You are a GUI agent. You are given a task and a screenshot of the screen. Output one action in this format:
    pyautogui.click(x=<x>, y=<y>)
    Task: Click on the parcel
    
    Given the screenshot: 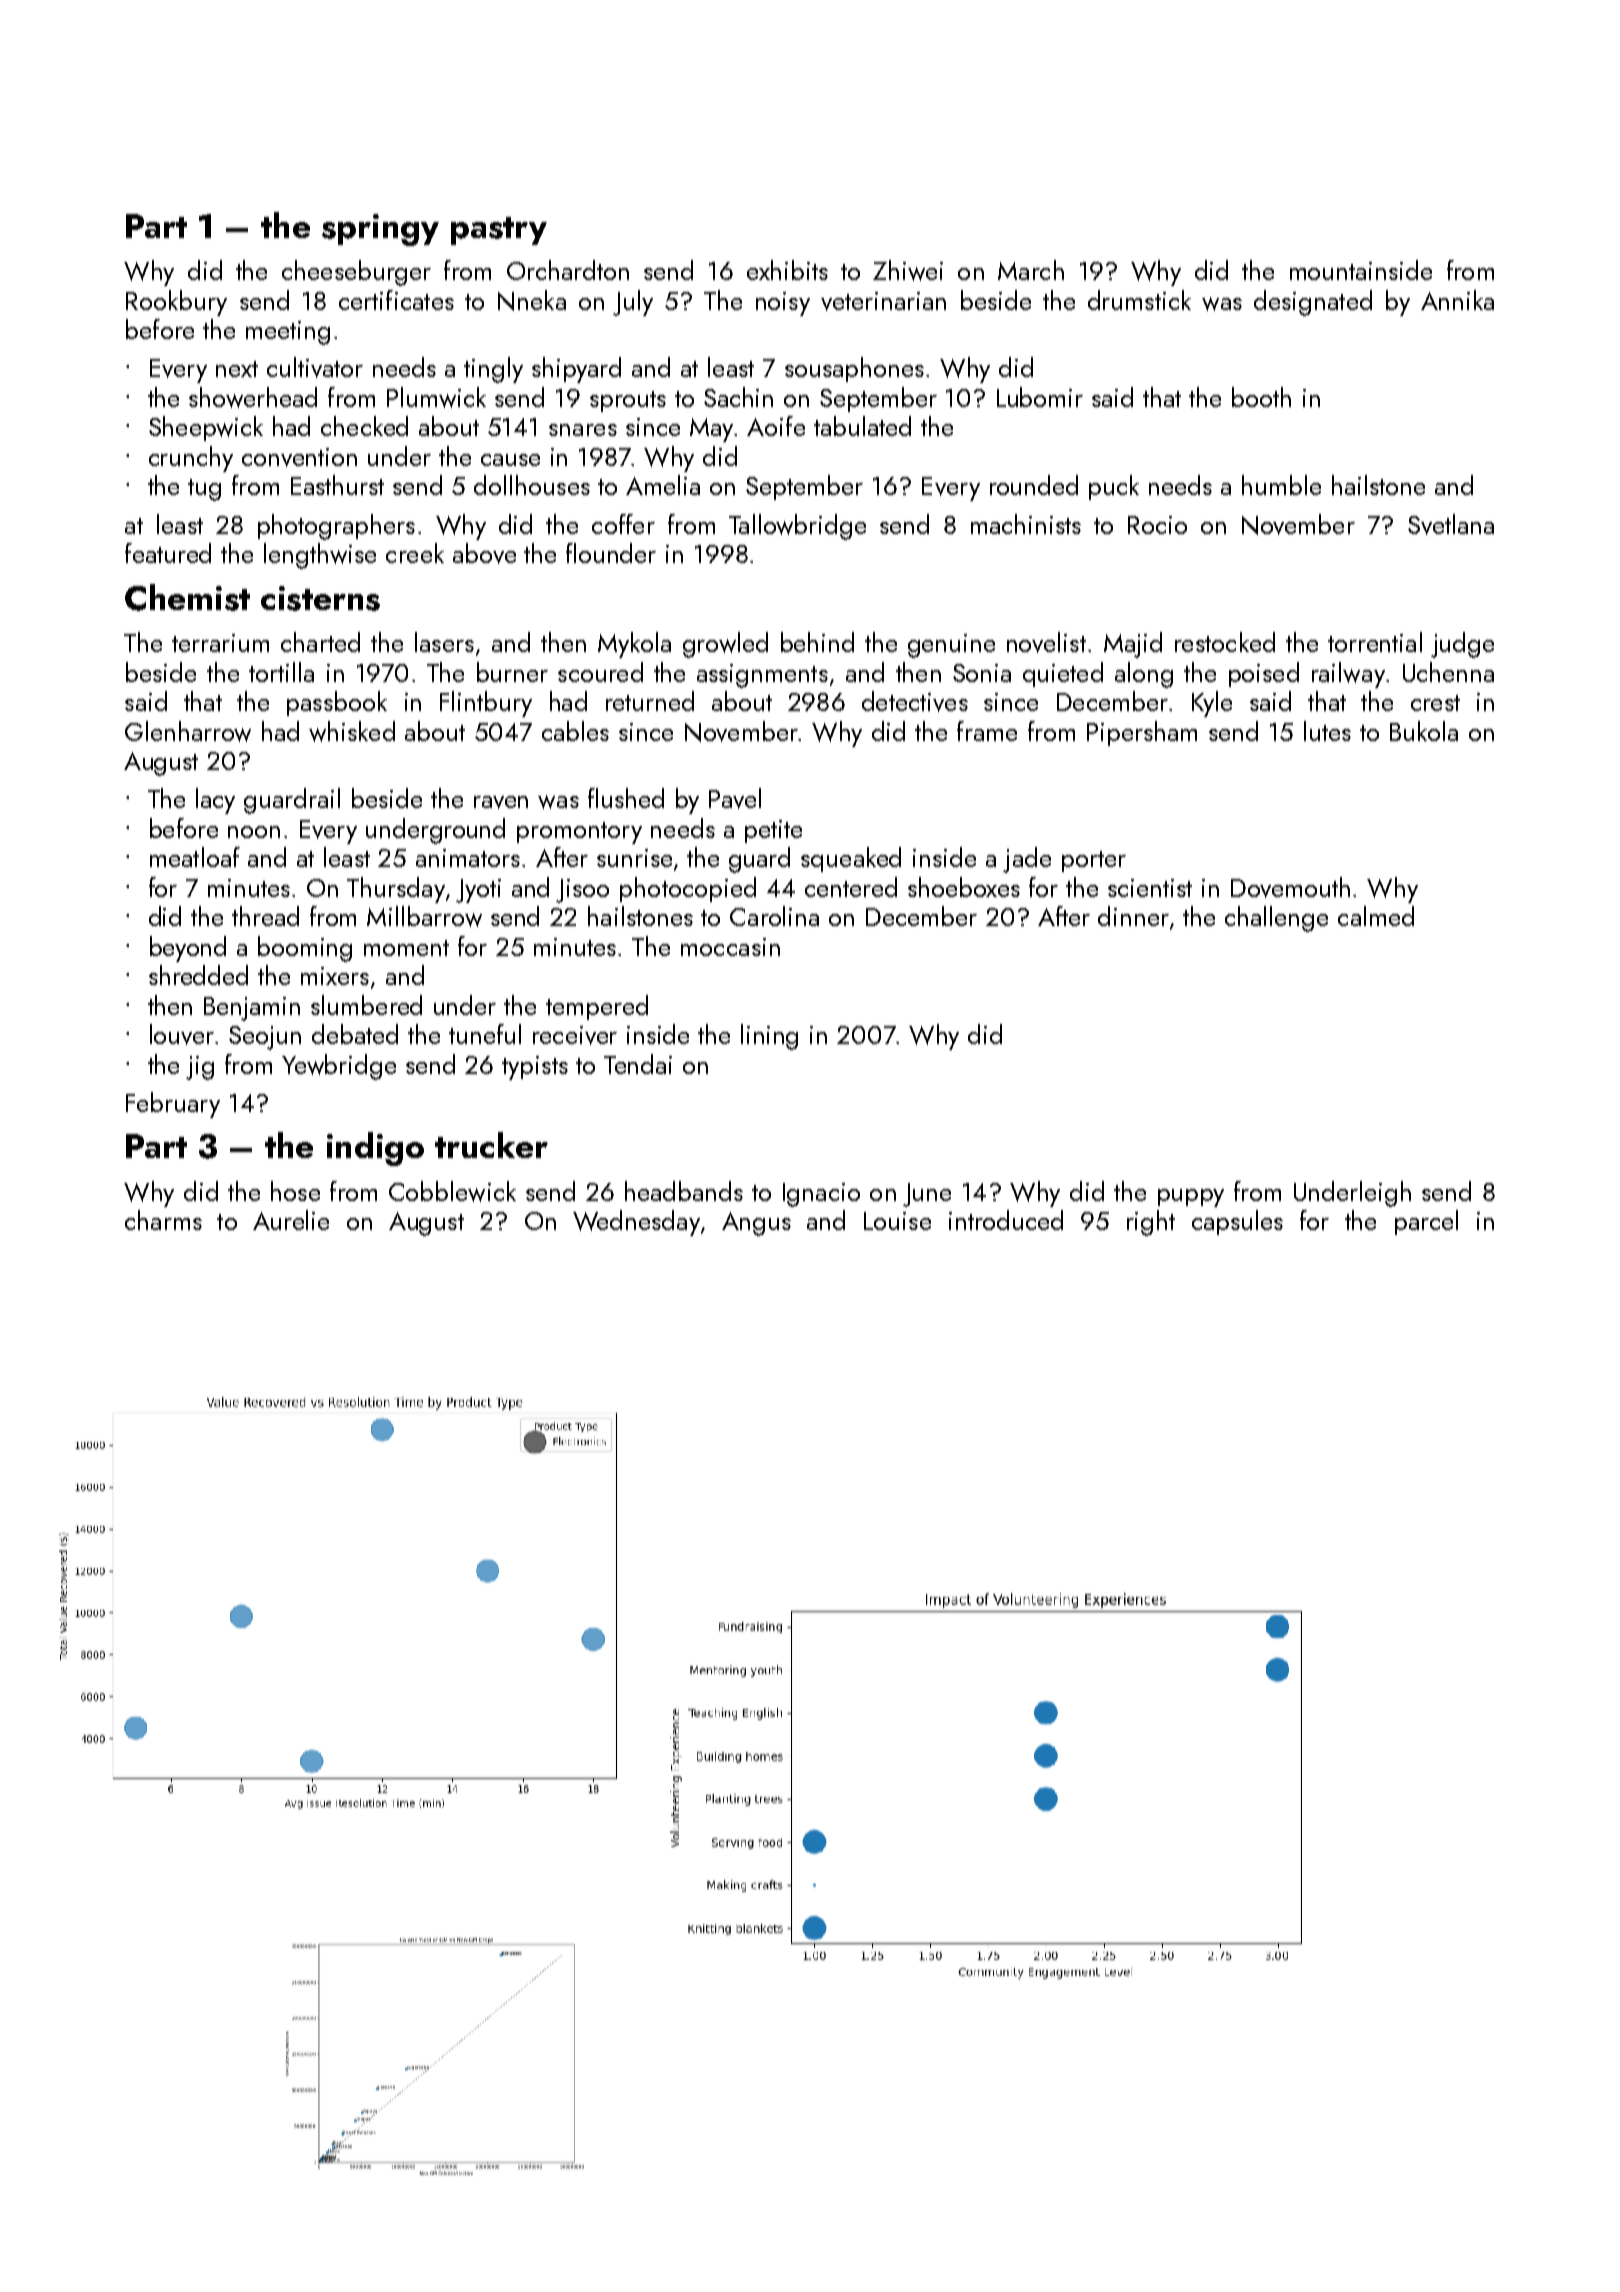 What is the action you would take?
    pyautogui.click(x=1426, y=1222)
